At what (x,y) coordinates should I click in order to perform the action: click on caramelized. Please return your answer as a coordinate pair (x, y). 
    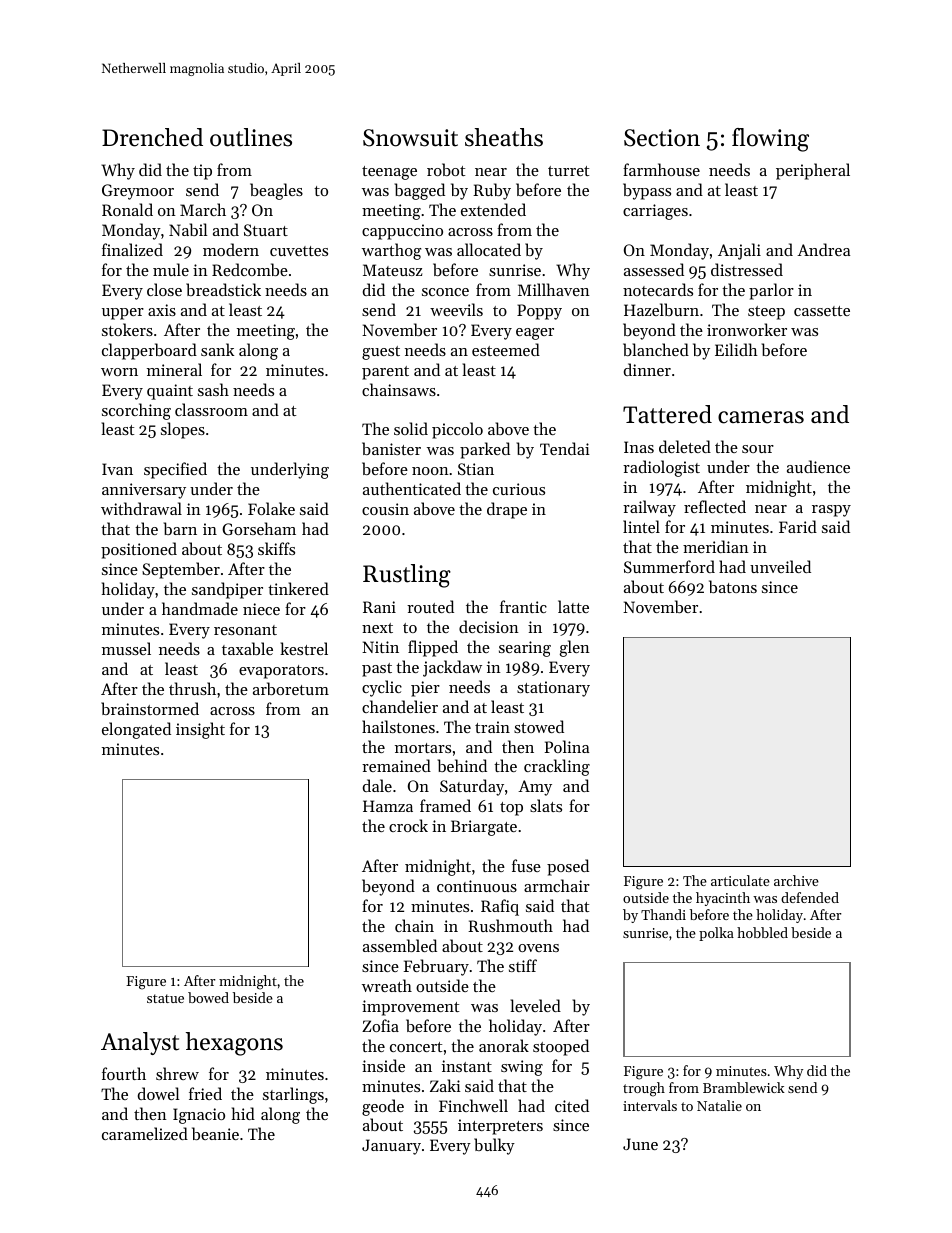
    Looking at the image, I should click on (145, 1133).
